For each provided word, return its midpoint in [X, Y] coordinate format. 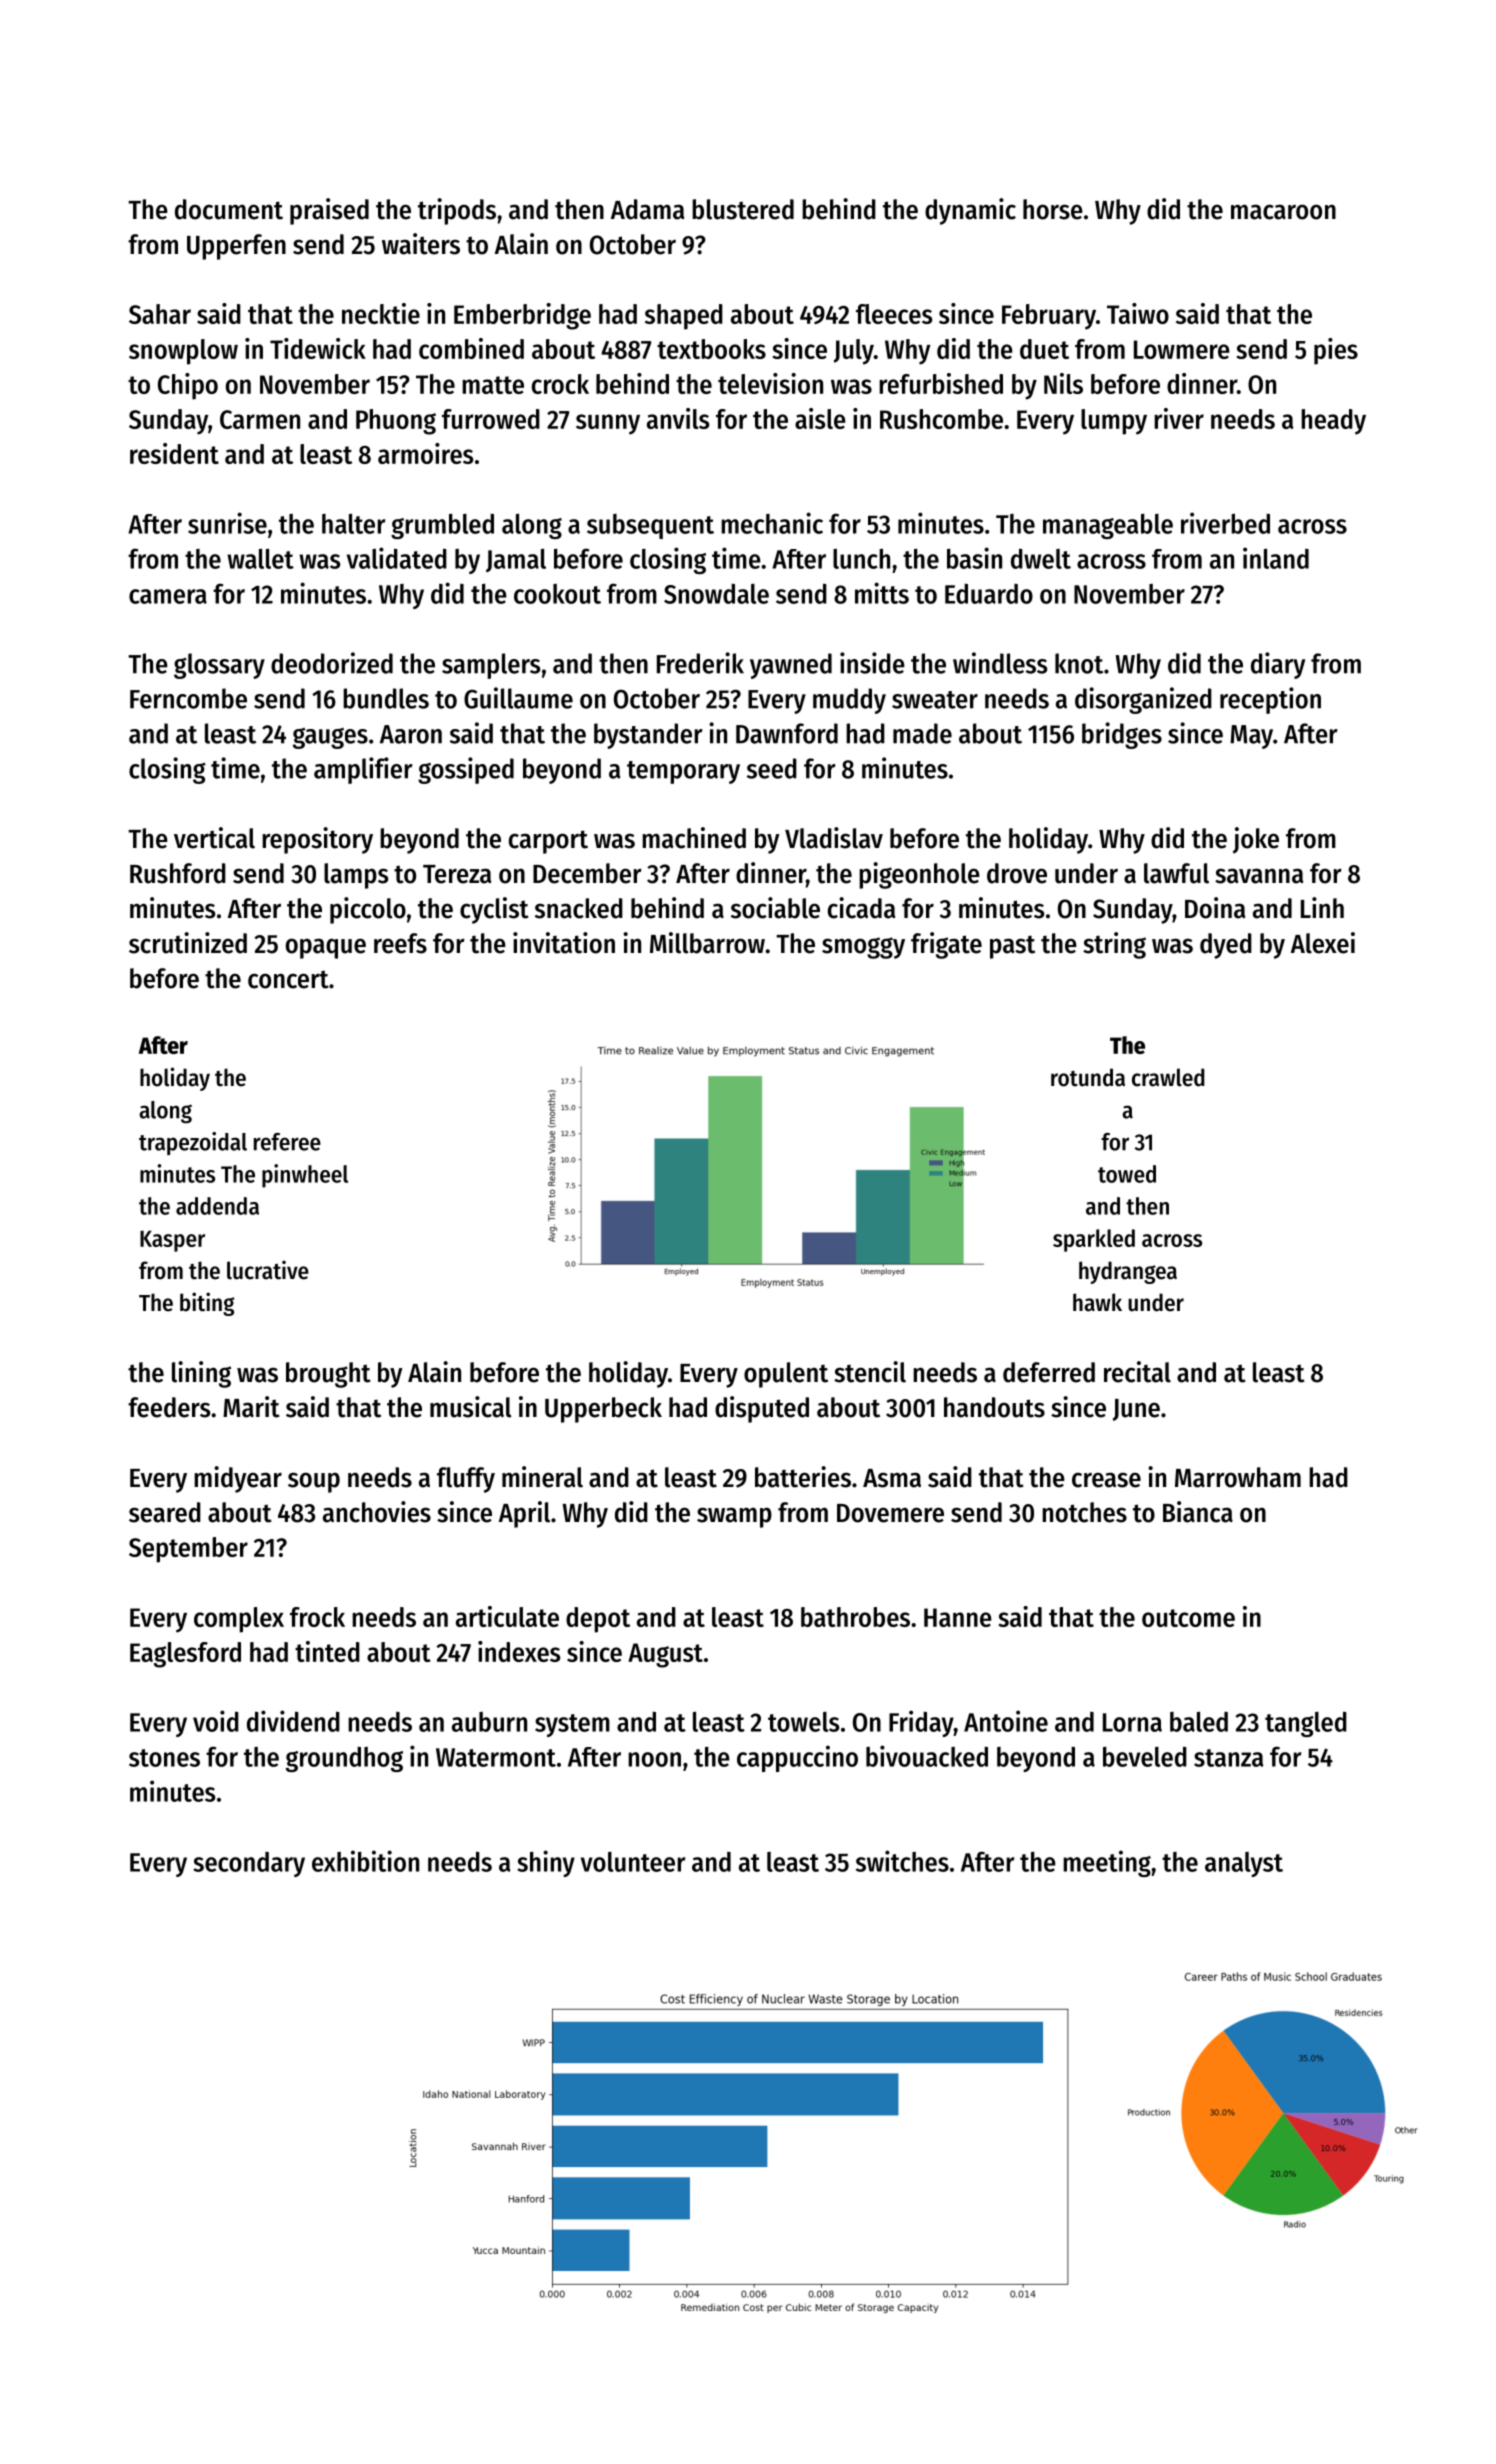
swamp [734, 1517]
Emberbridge [522, 316]
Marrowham [1238, 1477]
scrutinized [188, 943]
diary [1278, 665]
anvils [678, 418]
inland [1276, 558]
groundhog [344, 1759]
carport [548, 842]
